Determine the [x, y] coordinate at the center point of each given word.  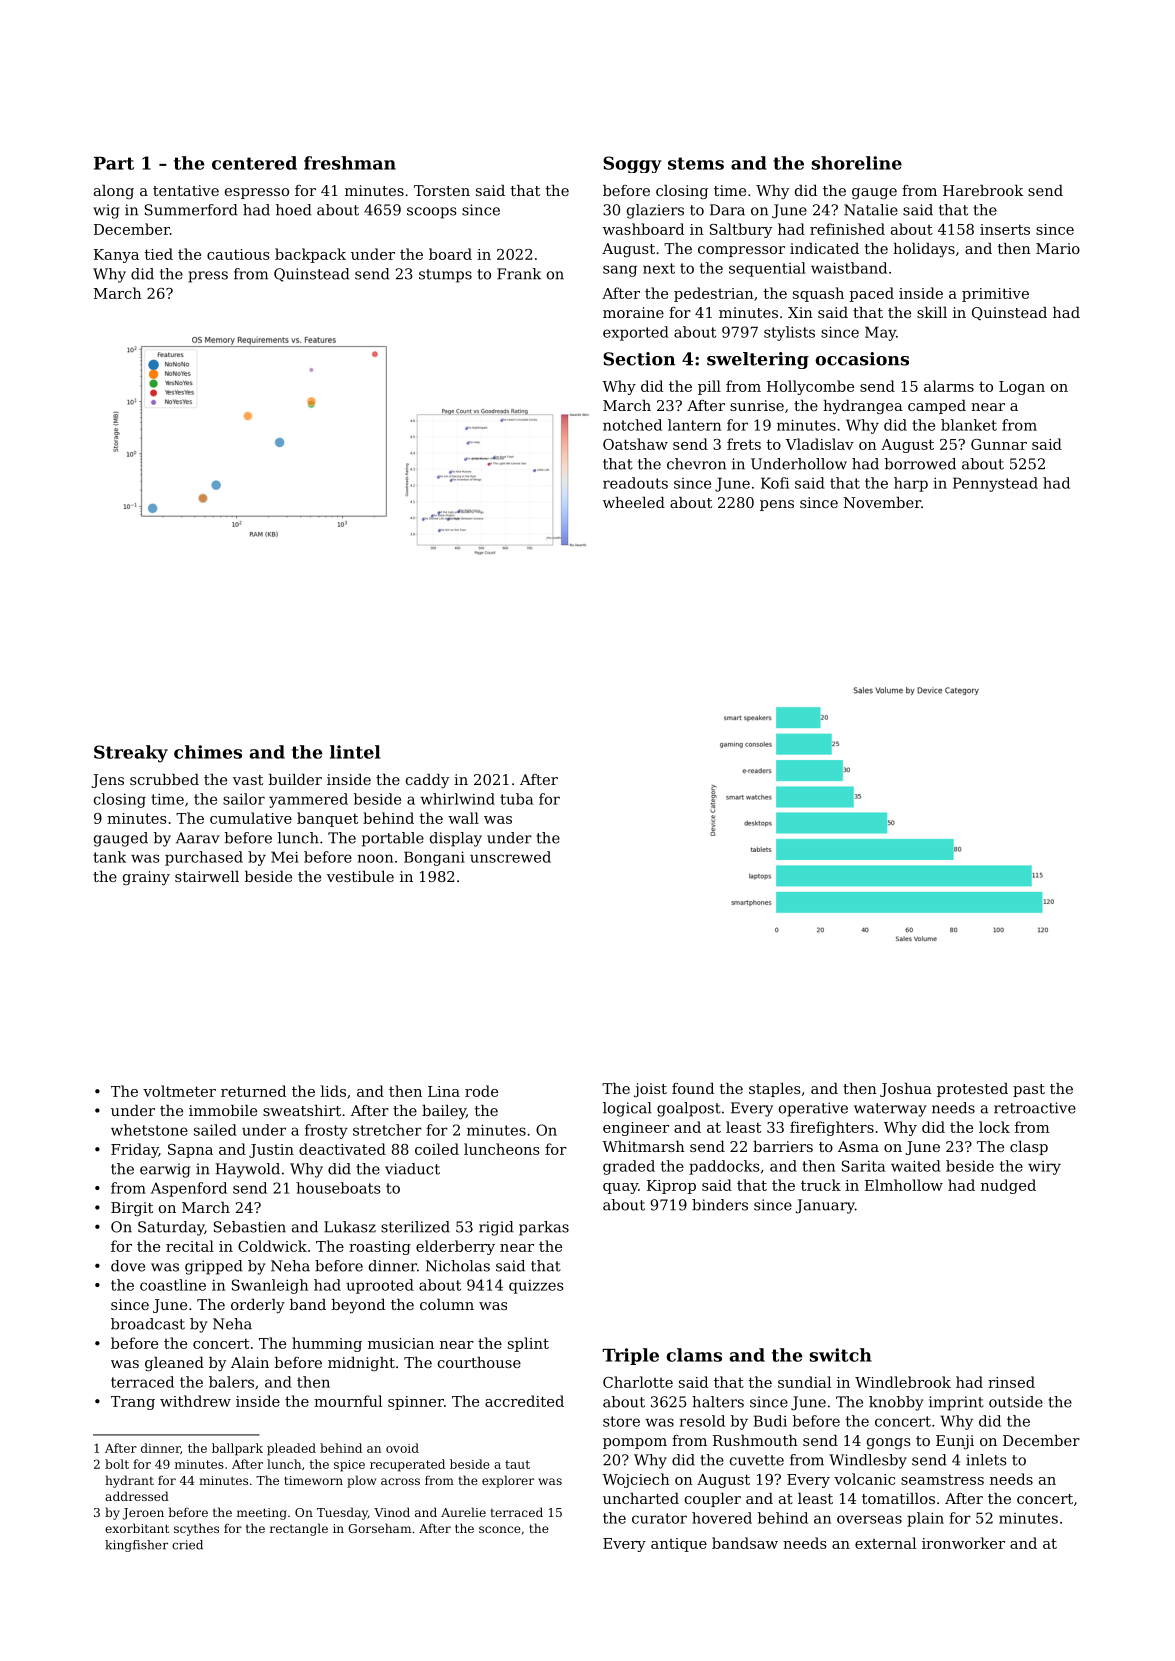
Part [114, 163]
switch [841, 1355]
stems [696, 163]
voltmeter [179, 1091]
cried [187, 1545]
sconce [500, 1529]
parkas [544, 1228]
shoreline [857, 163]
